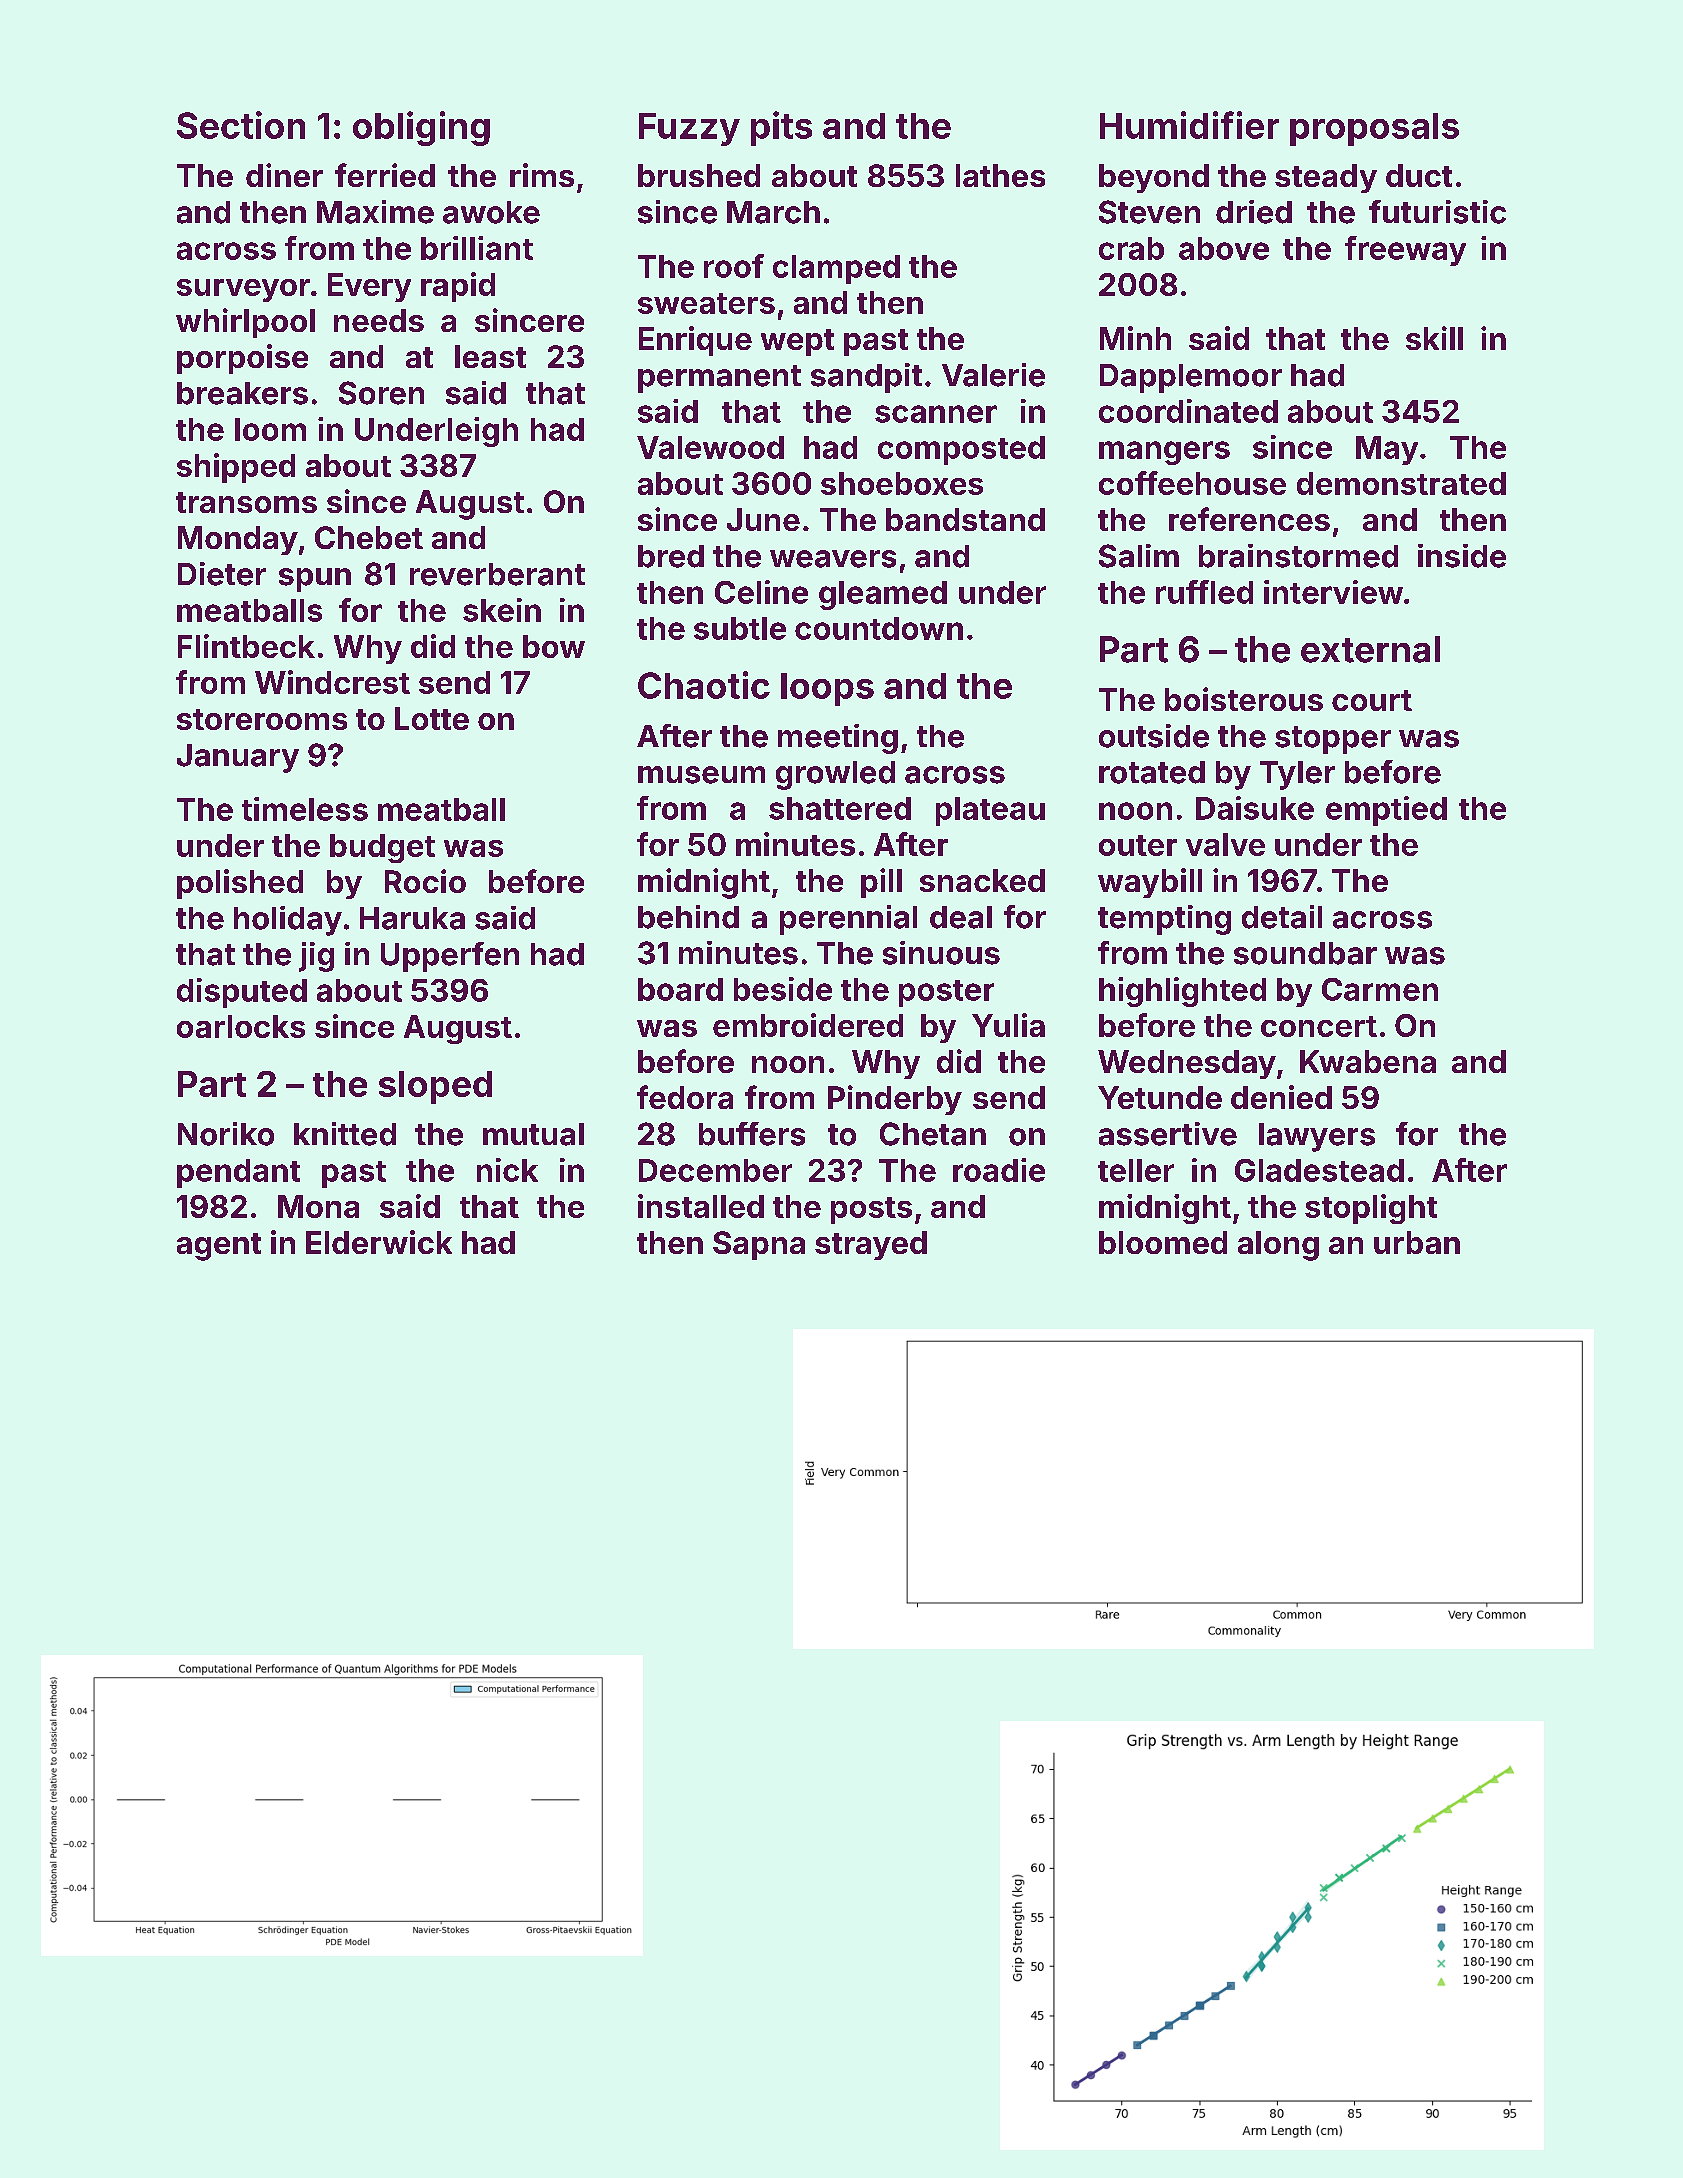  What do you see at coordinates (1164, 453) in the screenshot?
I see `mangers` at bounding box center [1164, 453].
